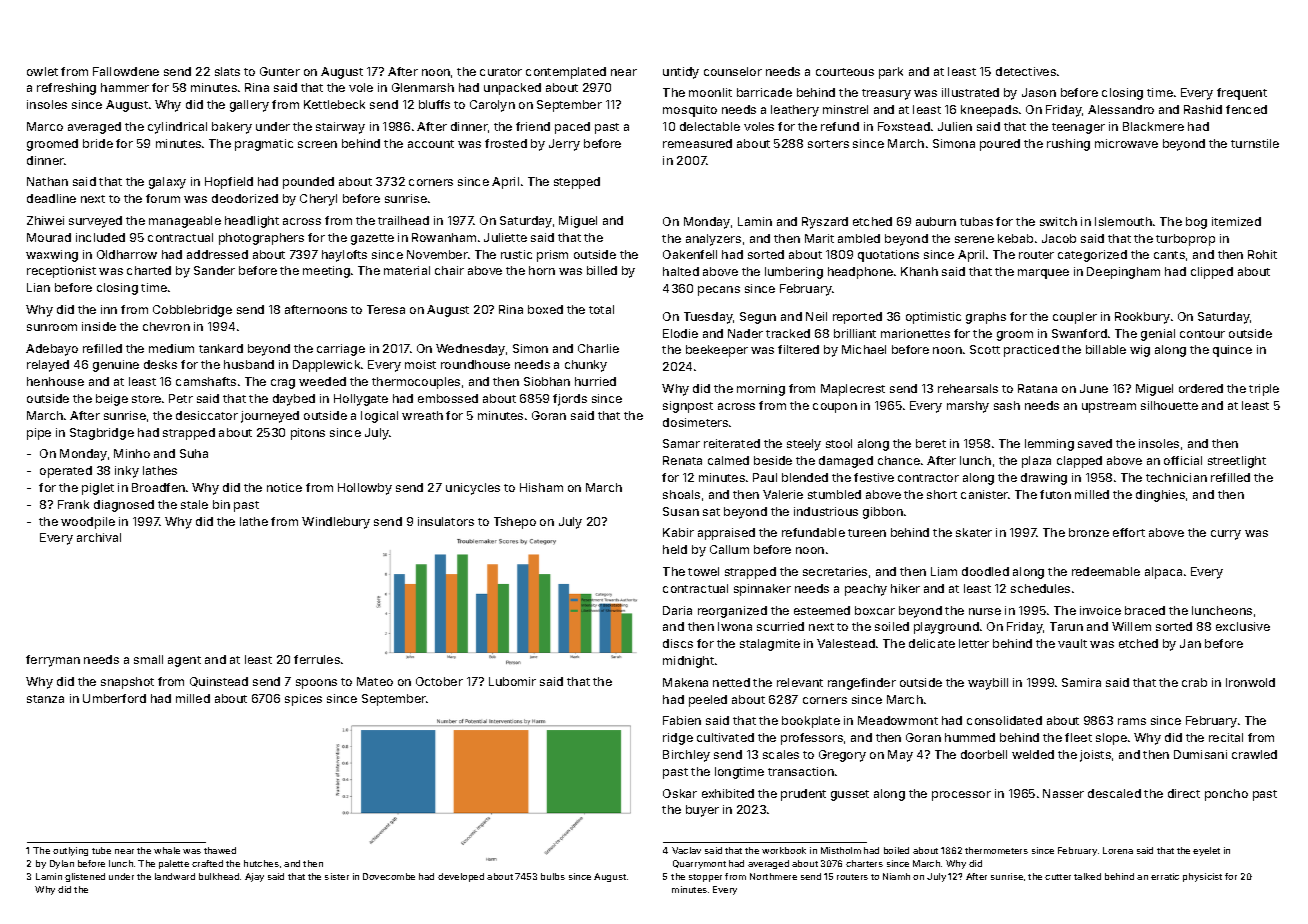 The width and height of the image is (1308, 924). What do you see at coordinates (422, 415) in the image?
I see `wreath` at bounding box center [422, 415].
